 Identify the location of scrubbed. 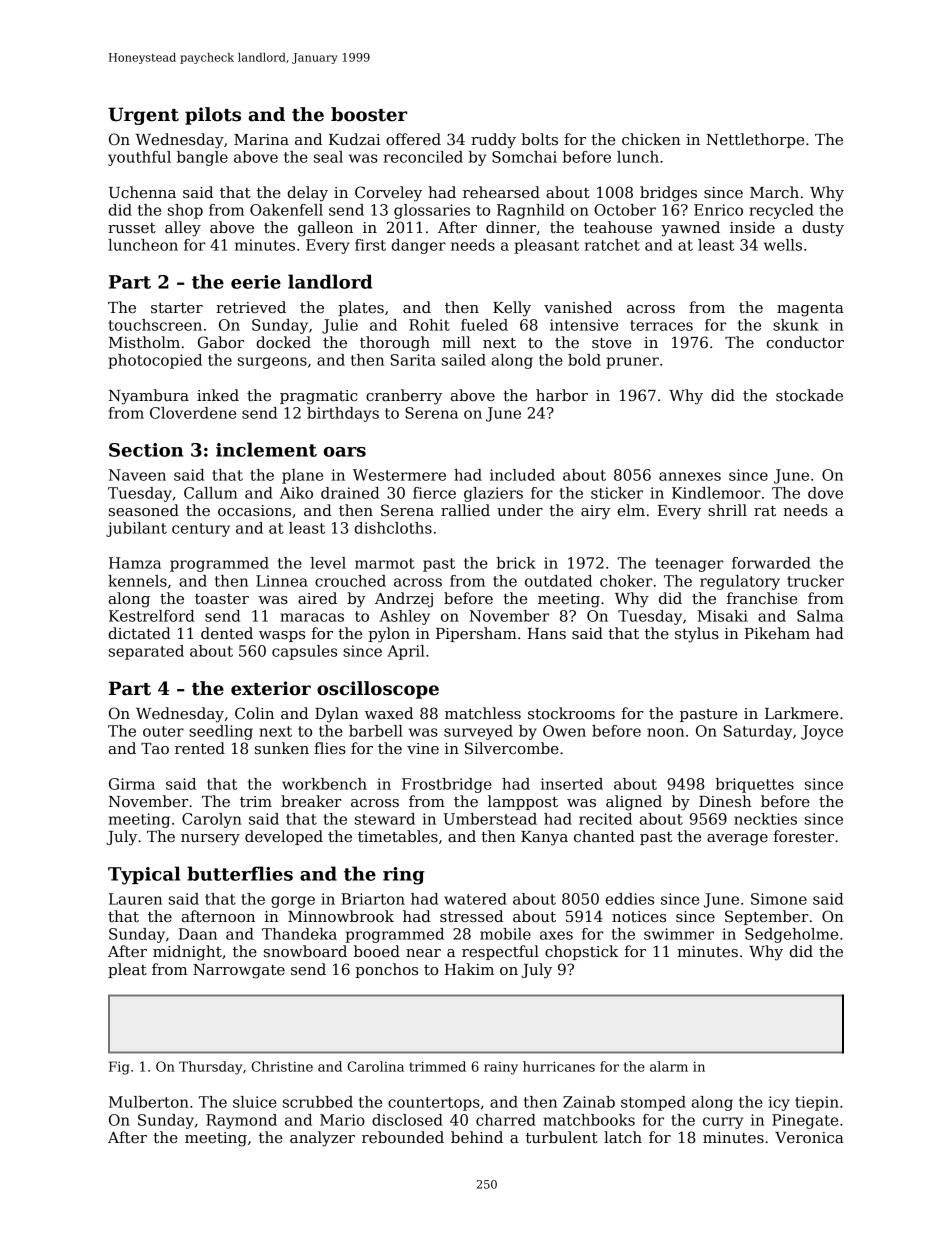
(318, 1102).
